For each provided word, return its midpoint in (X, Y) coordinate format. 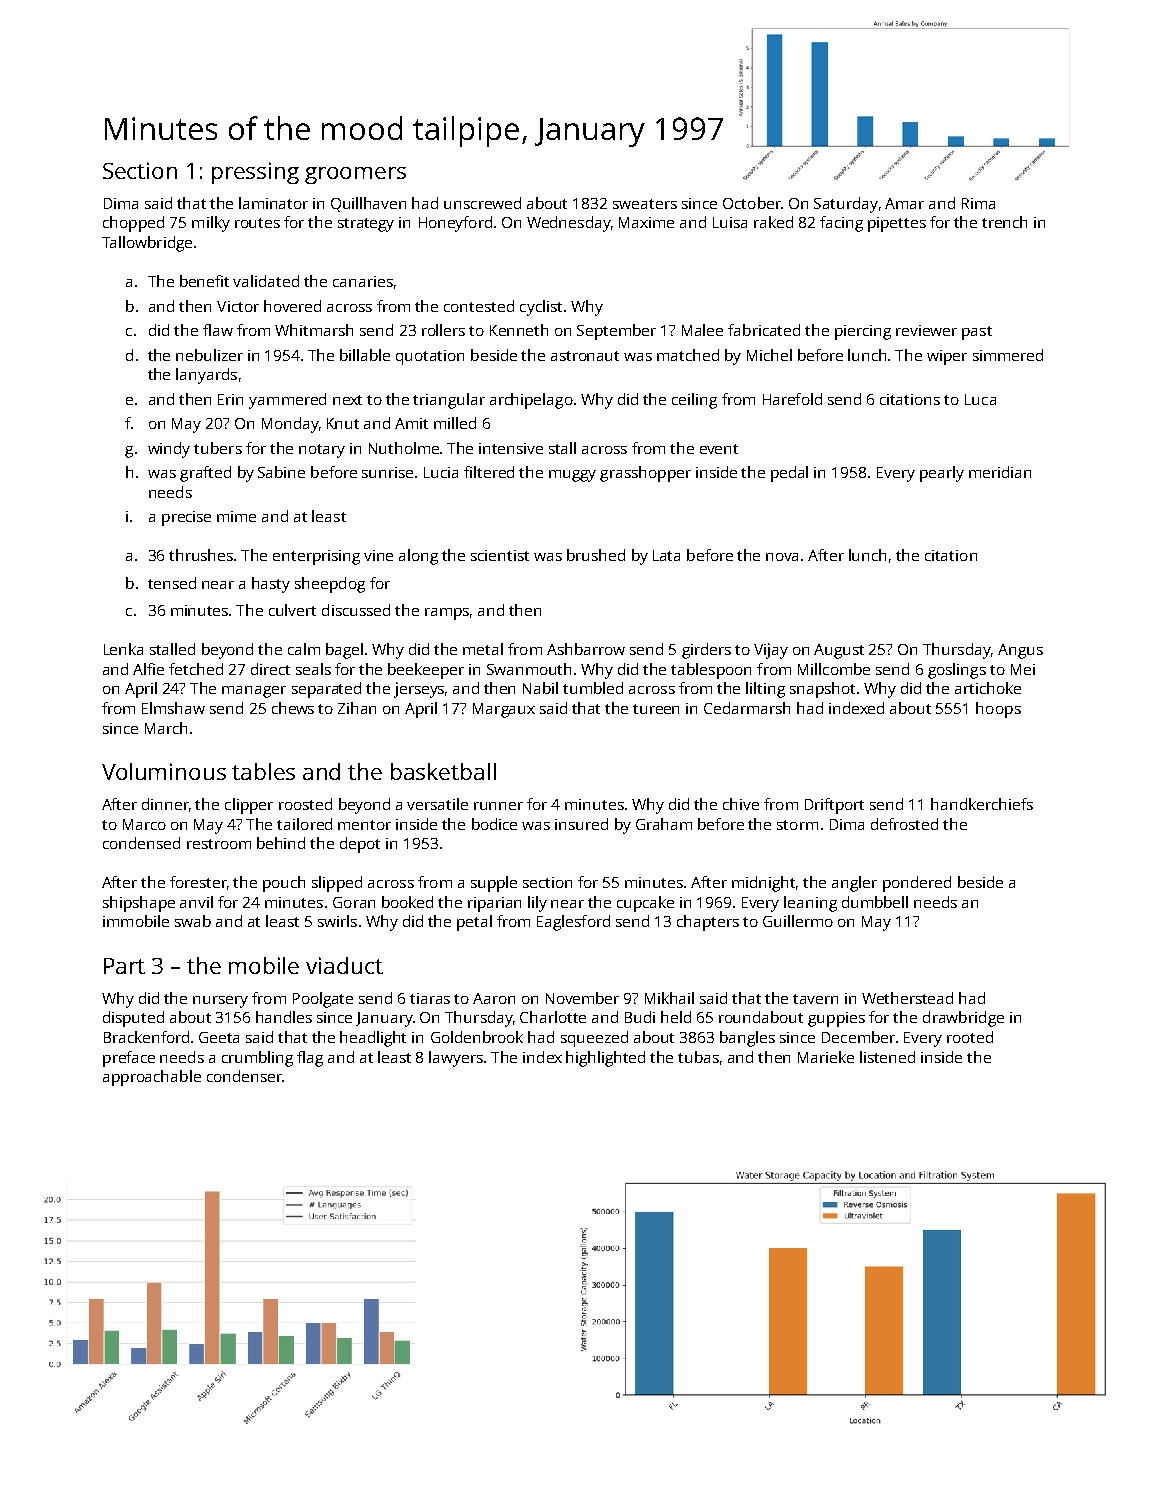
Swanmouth (529, 669)
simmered (1008, 355)
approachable (152, 1078)
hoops (998, 710)
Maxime (646, 222)
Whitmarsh (314, 330)
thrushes (201, 555)
